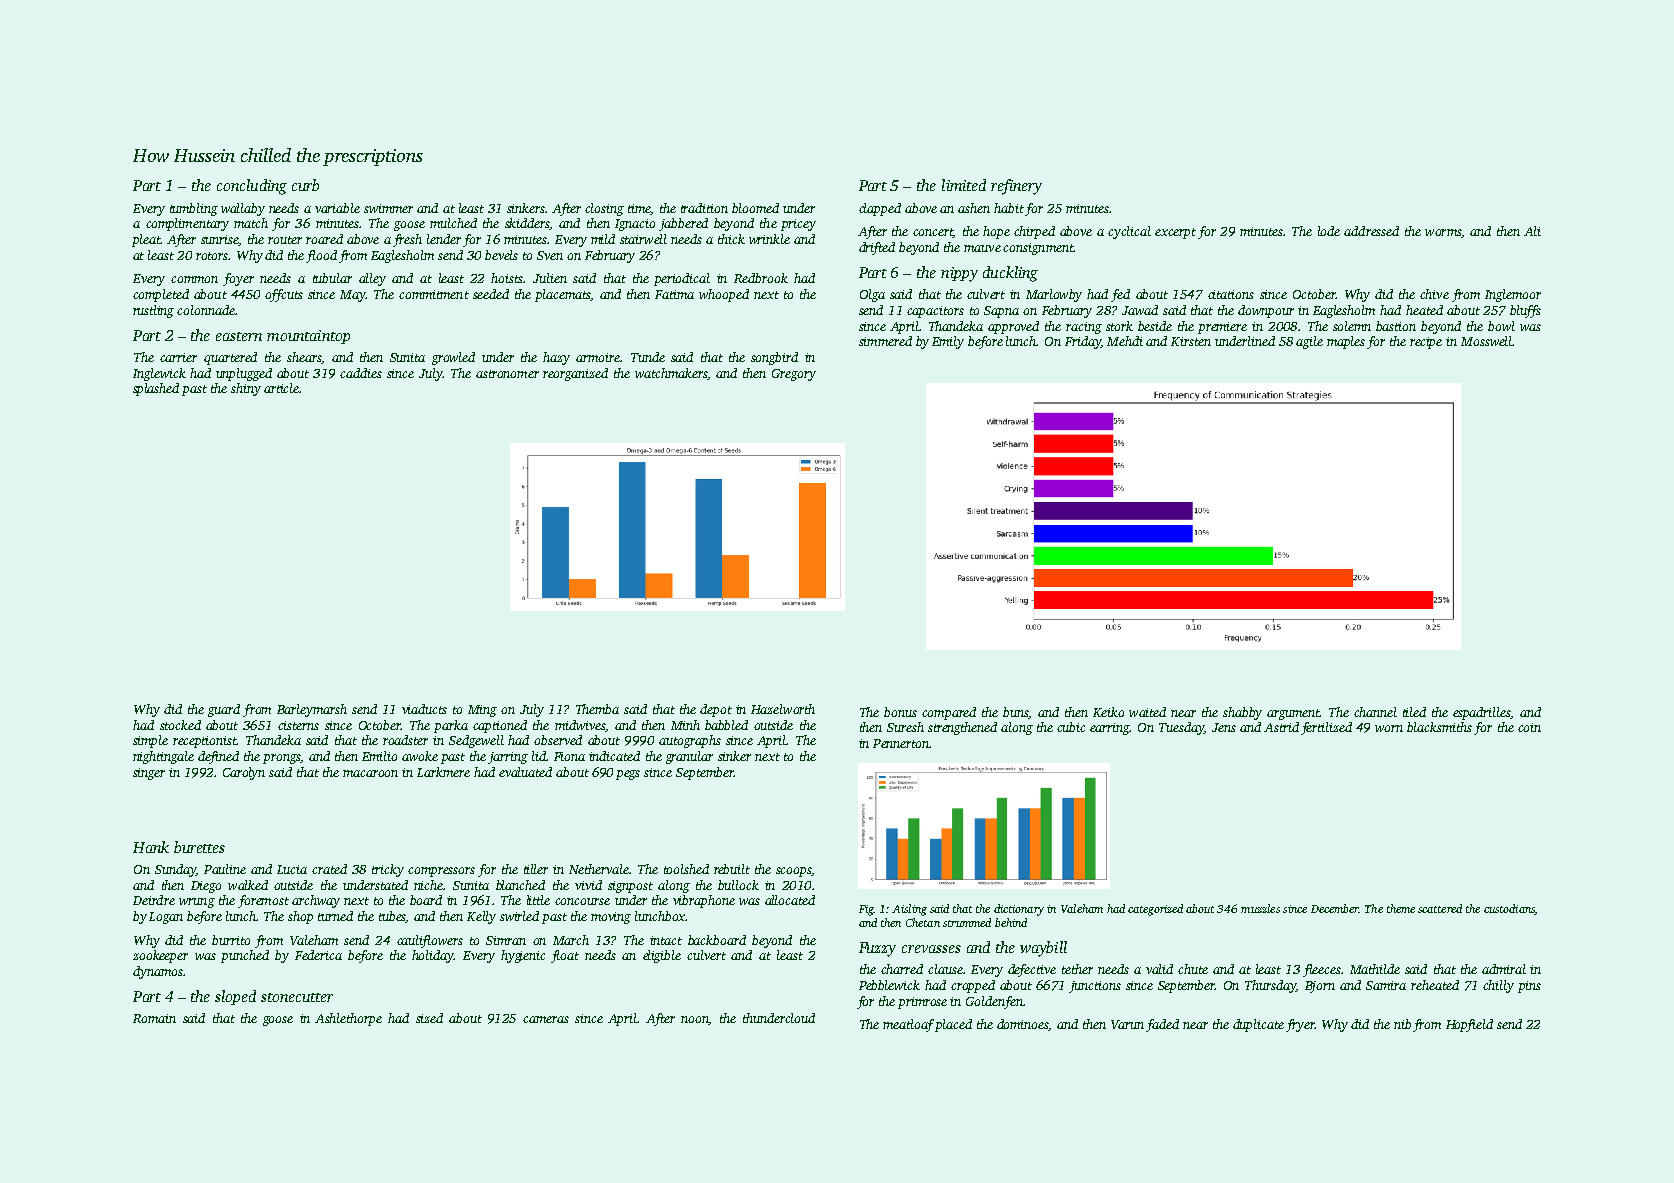  I want to click on shabby, so click(1242, 713).
